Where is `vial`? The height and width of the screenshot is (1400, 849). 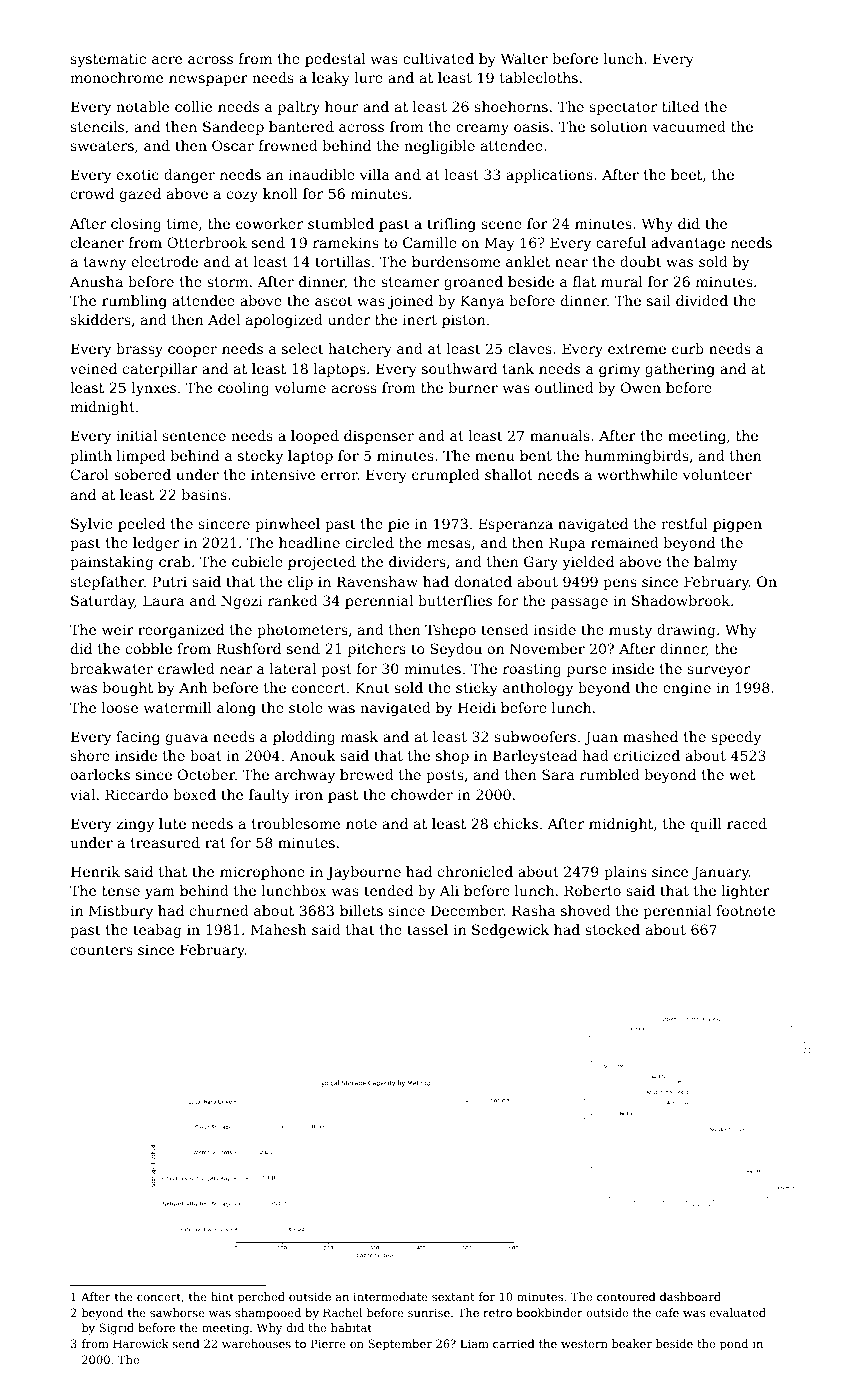
vial is located at coordinates (82, 794).
